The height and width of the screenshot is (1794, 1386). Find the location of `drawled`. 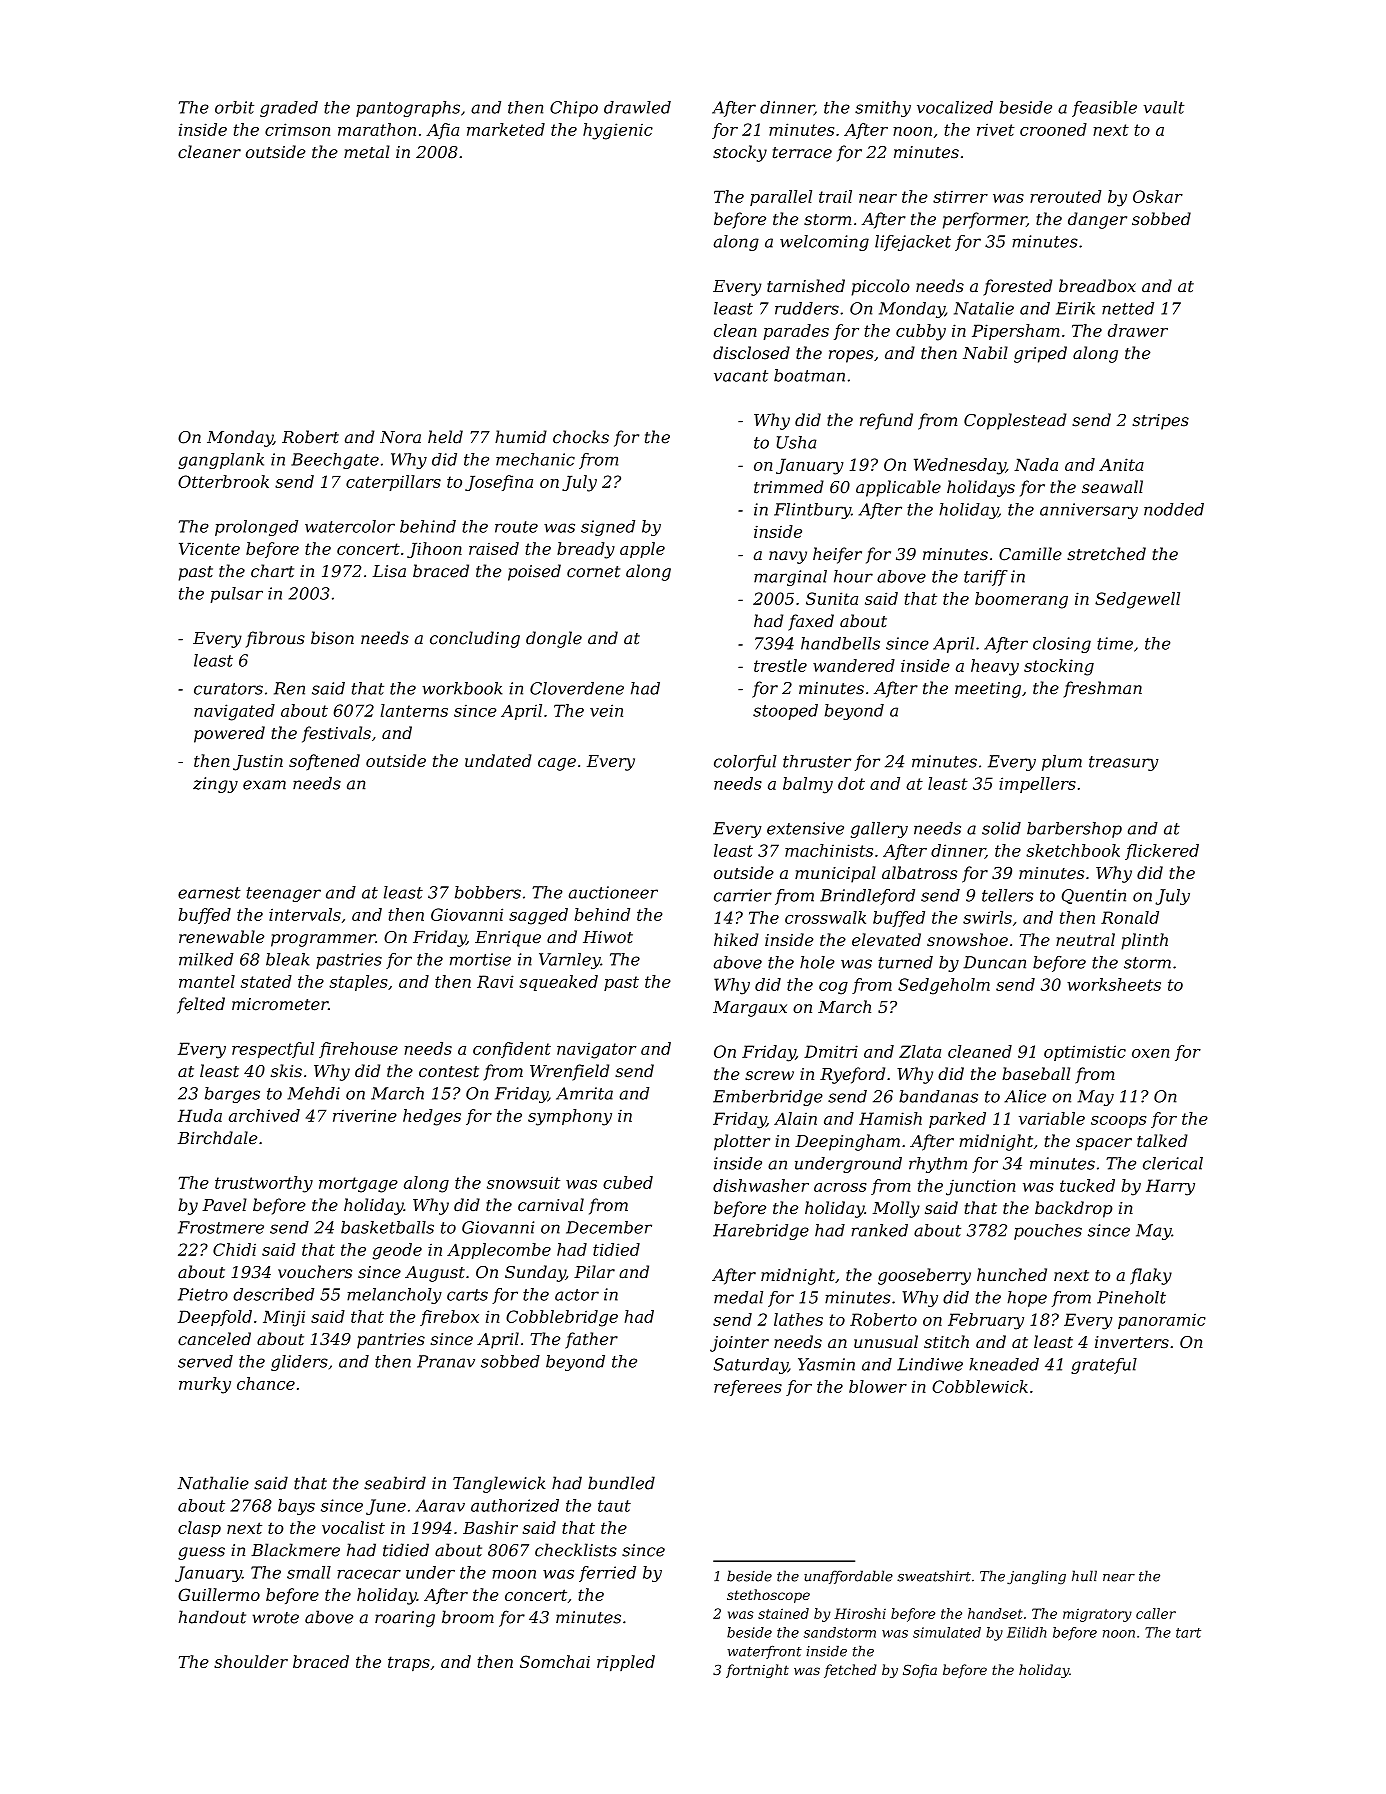

drawled is located at coordinates (637, 107).
